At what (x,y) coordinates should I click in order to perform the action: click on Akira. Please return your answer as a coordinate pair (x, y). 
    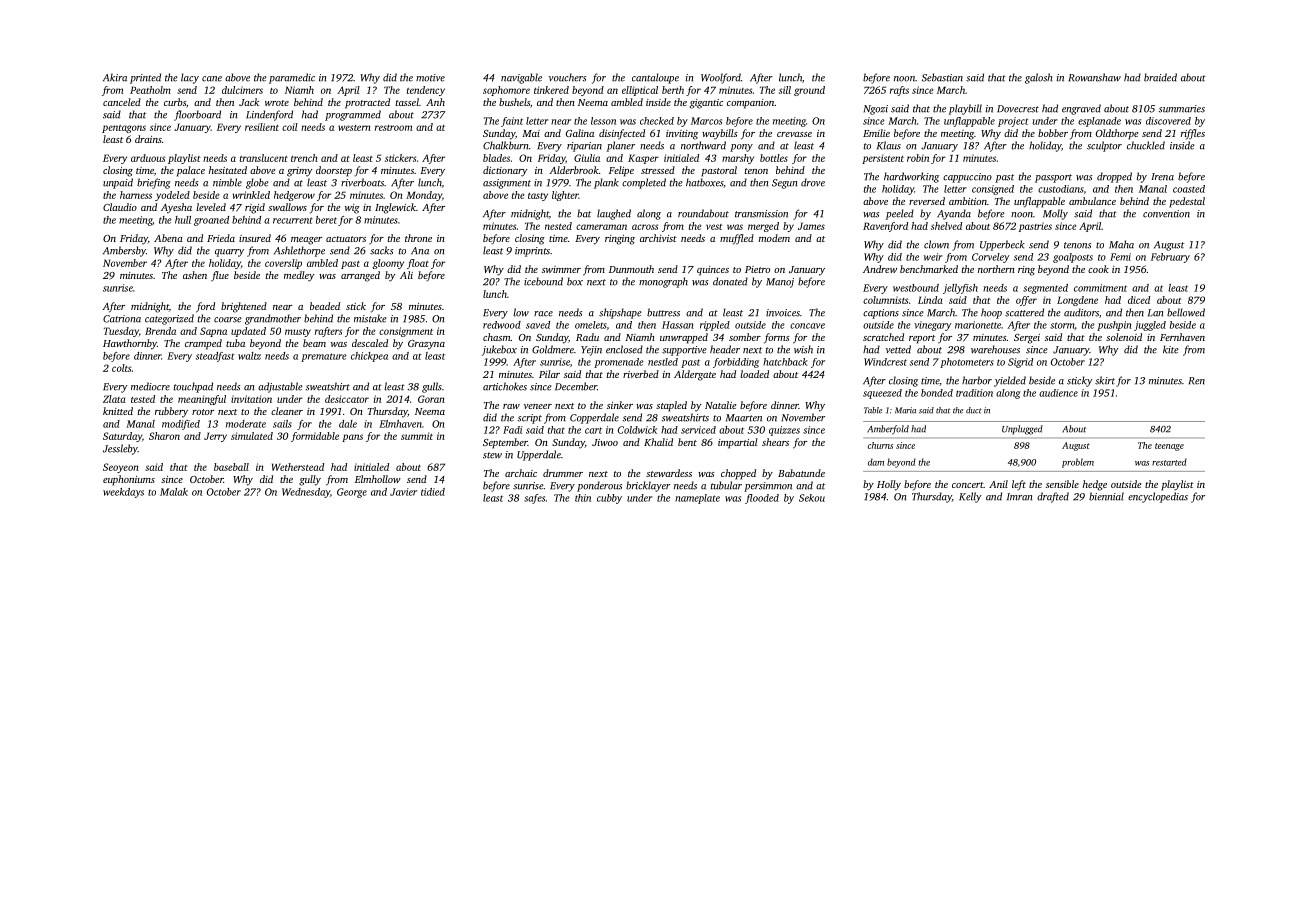
    Looking at the image, I should click on (115, 77).
